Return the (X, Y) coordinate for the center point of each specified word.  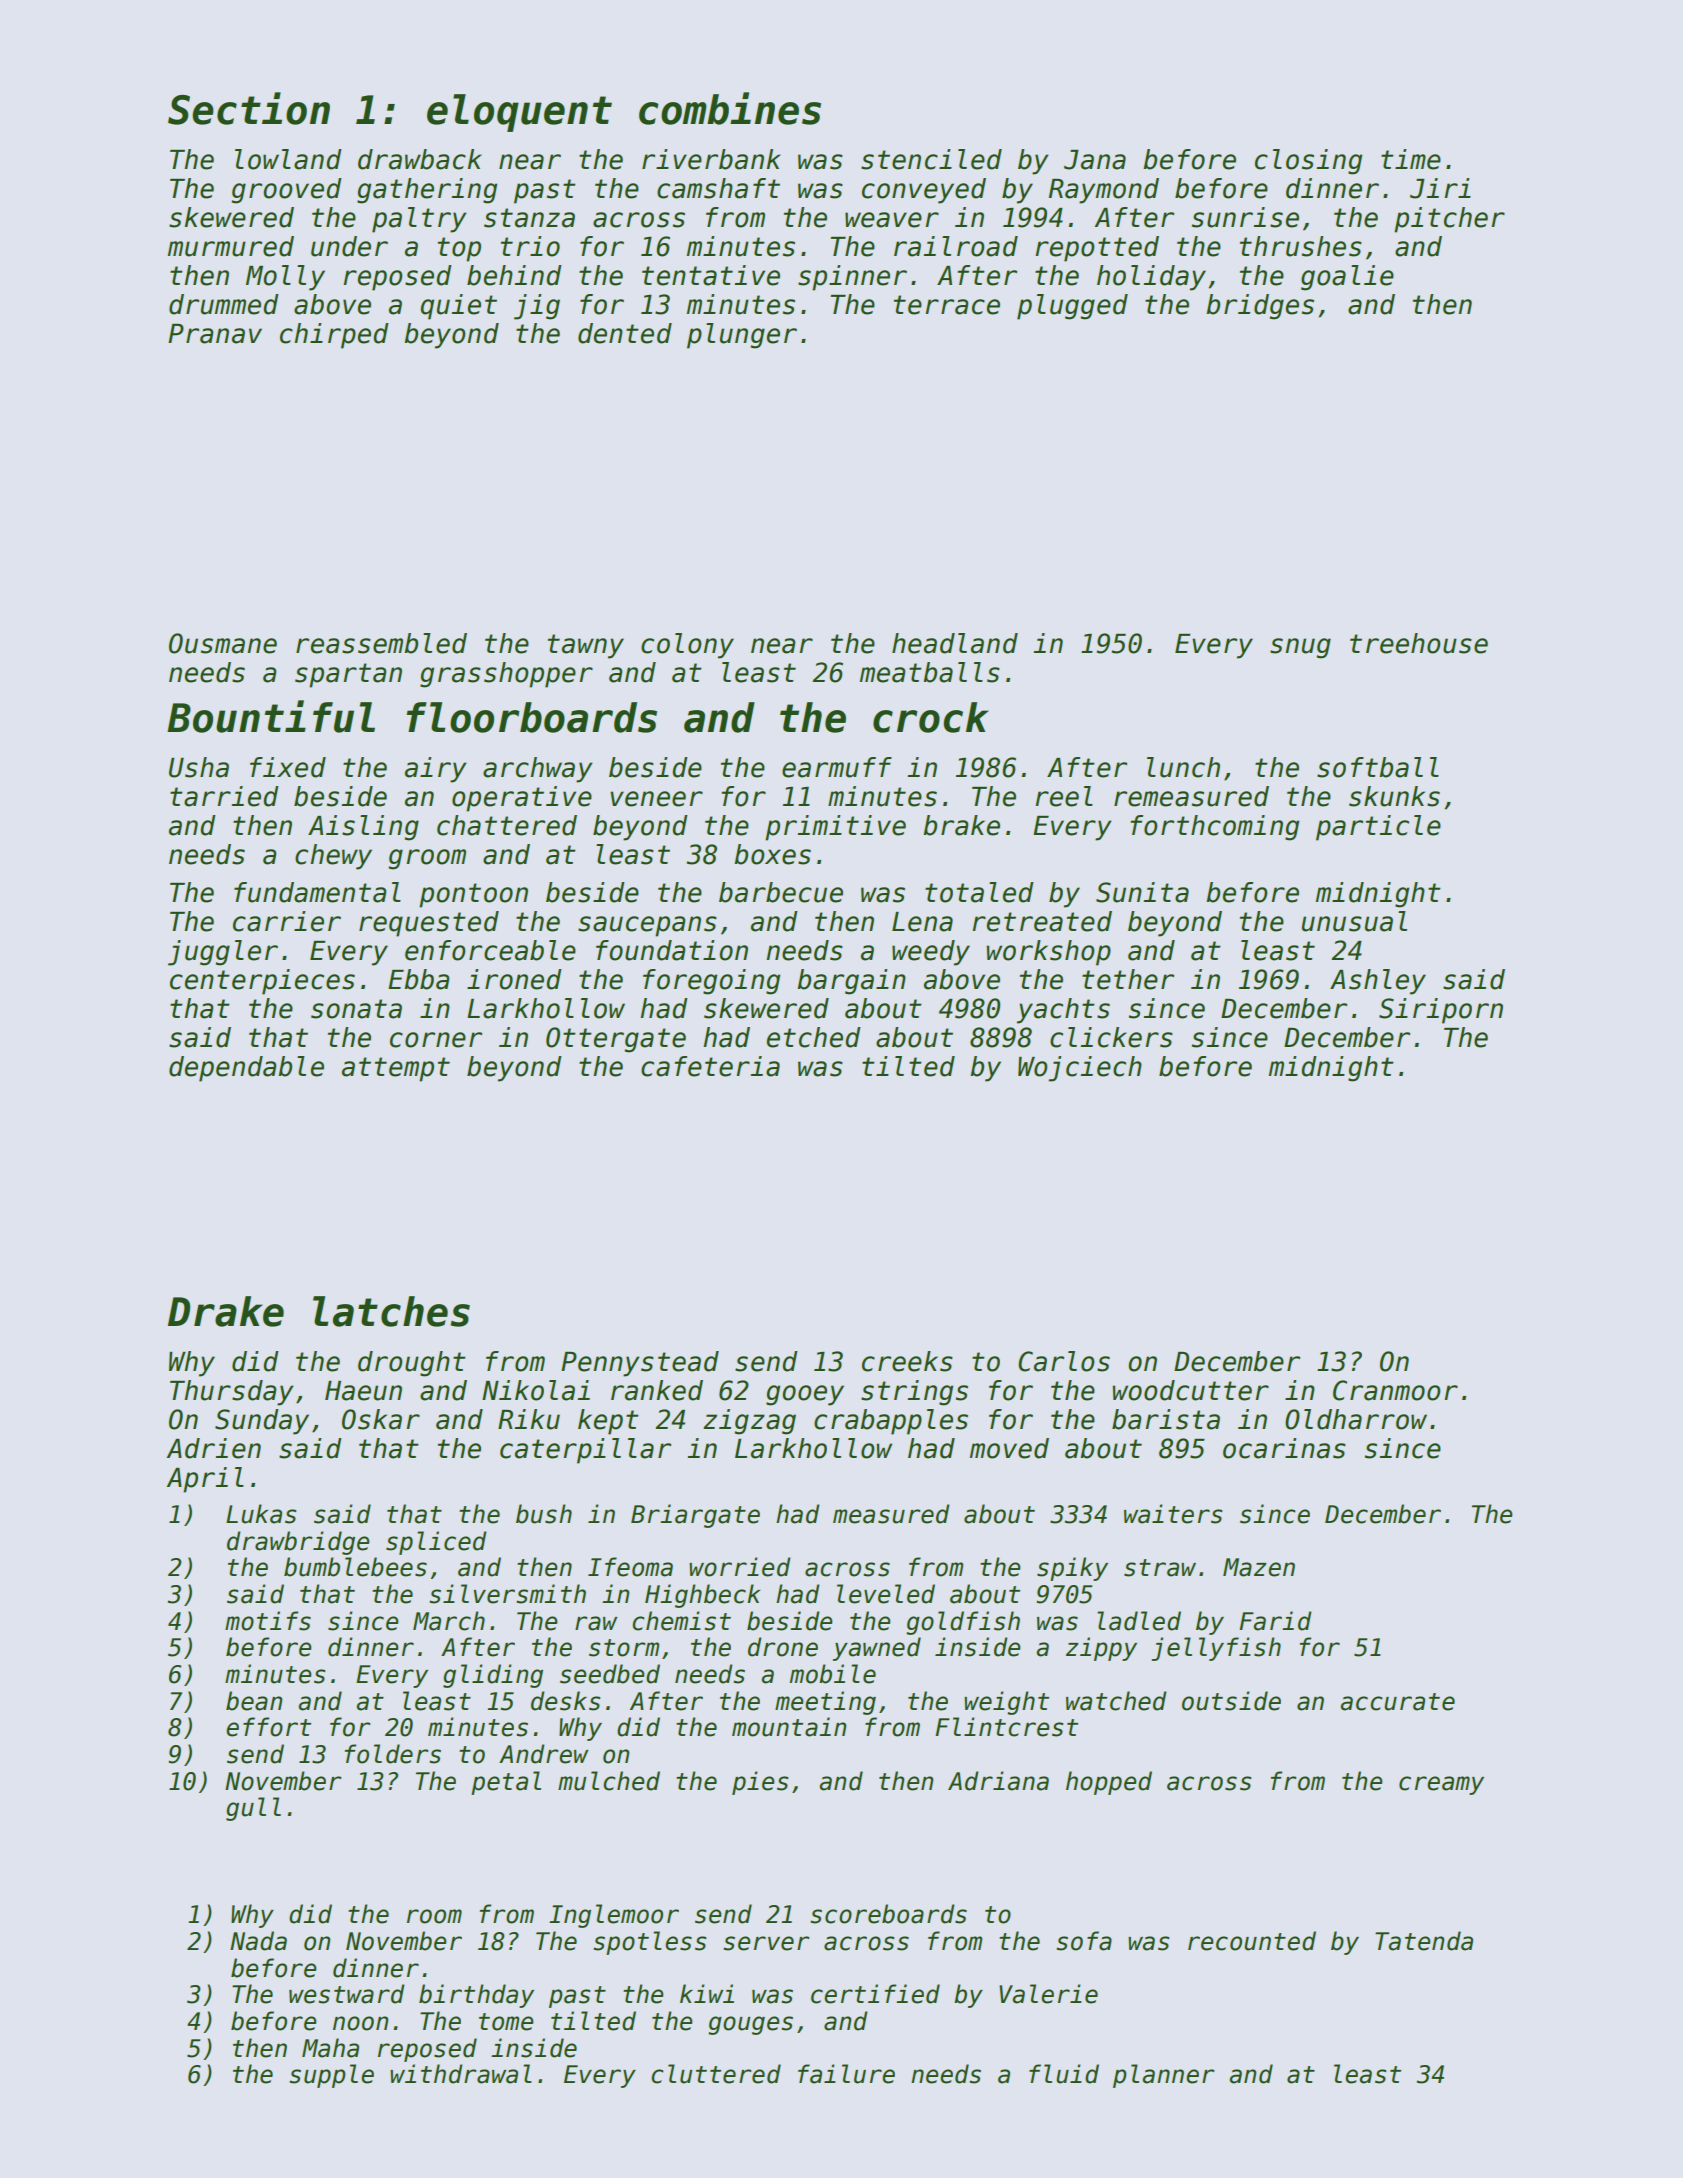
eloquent (519, 113)
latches (391, 1311)
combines (730, 108)
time (1411, 159)
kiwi (707, 1993)
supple (331, 2076)
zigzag (749, 1422)
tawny (586, 646)
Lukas (261, 1514)
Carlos (1064, 1361)
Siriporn (1441, 1011)
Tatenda (1424, 1941)
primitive (835, 828)
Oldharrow (1356, 1419)
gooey (805, 1395)
